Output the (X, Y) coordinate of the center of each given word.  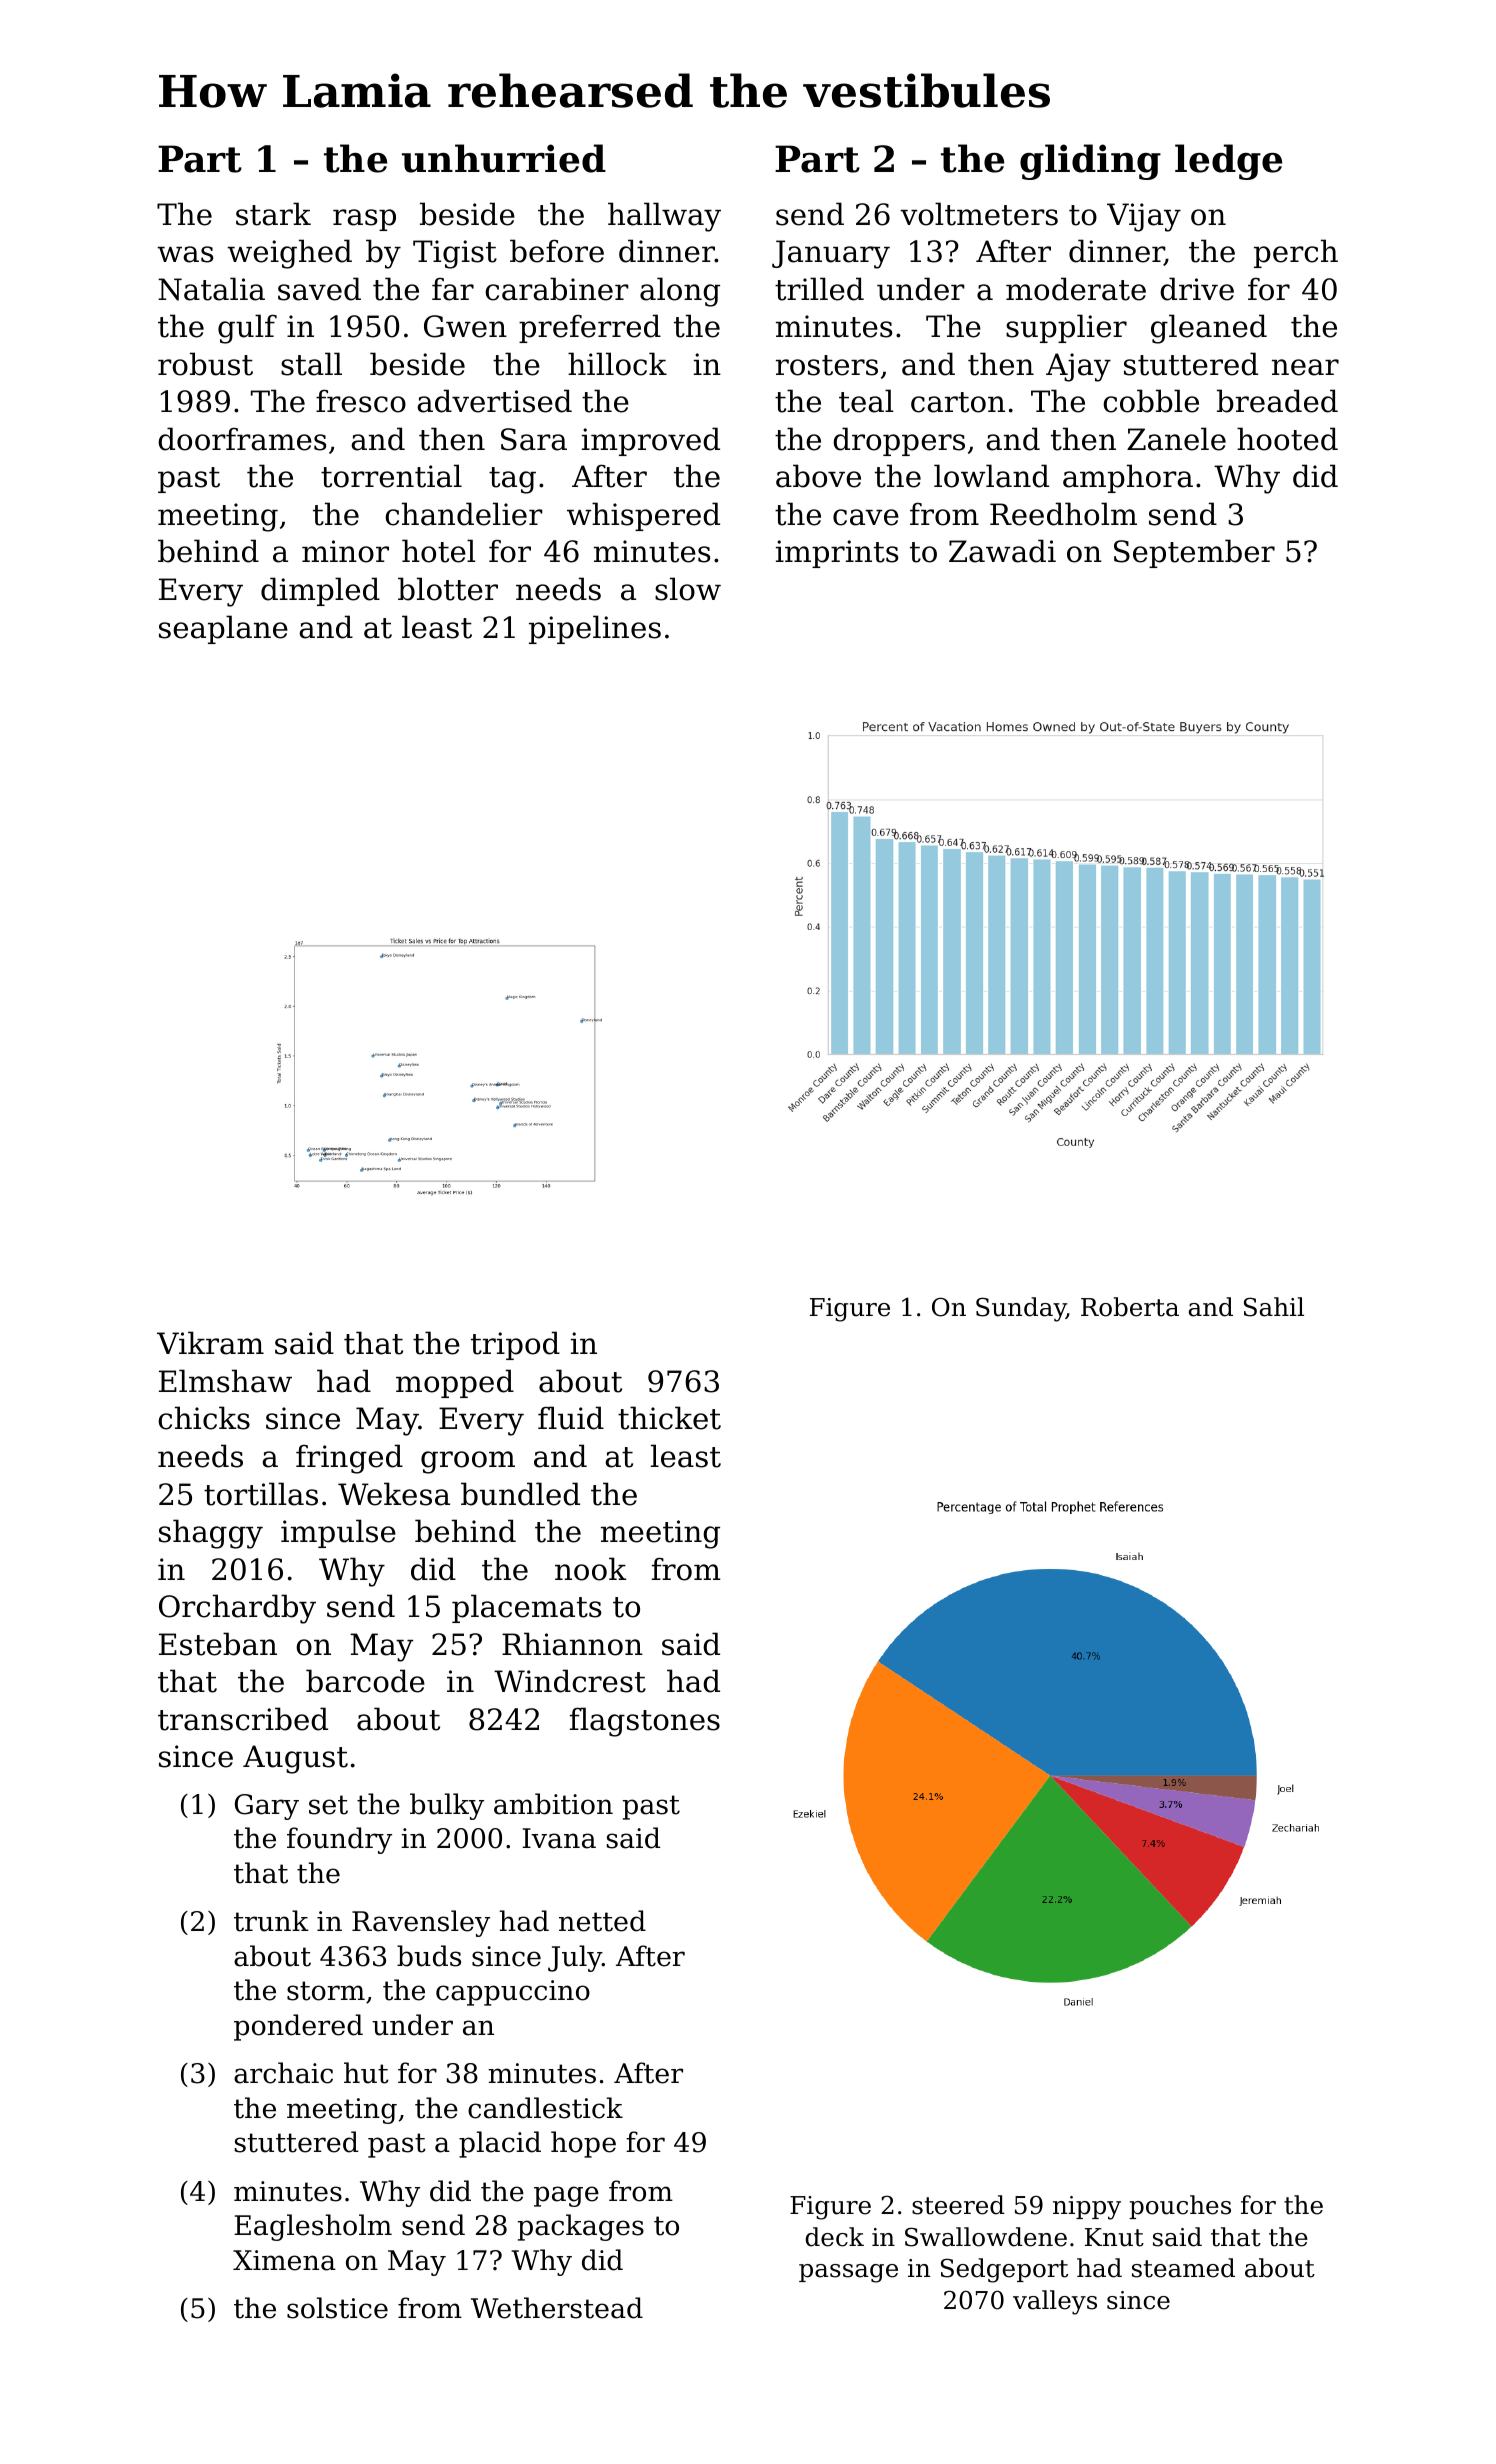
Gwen (465, 326)
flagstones (645, 1722)
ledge (1228, 162)
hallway (664, 217)
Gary (267, 1807)
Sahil (1274, 1307)
